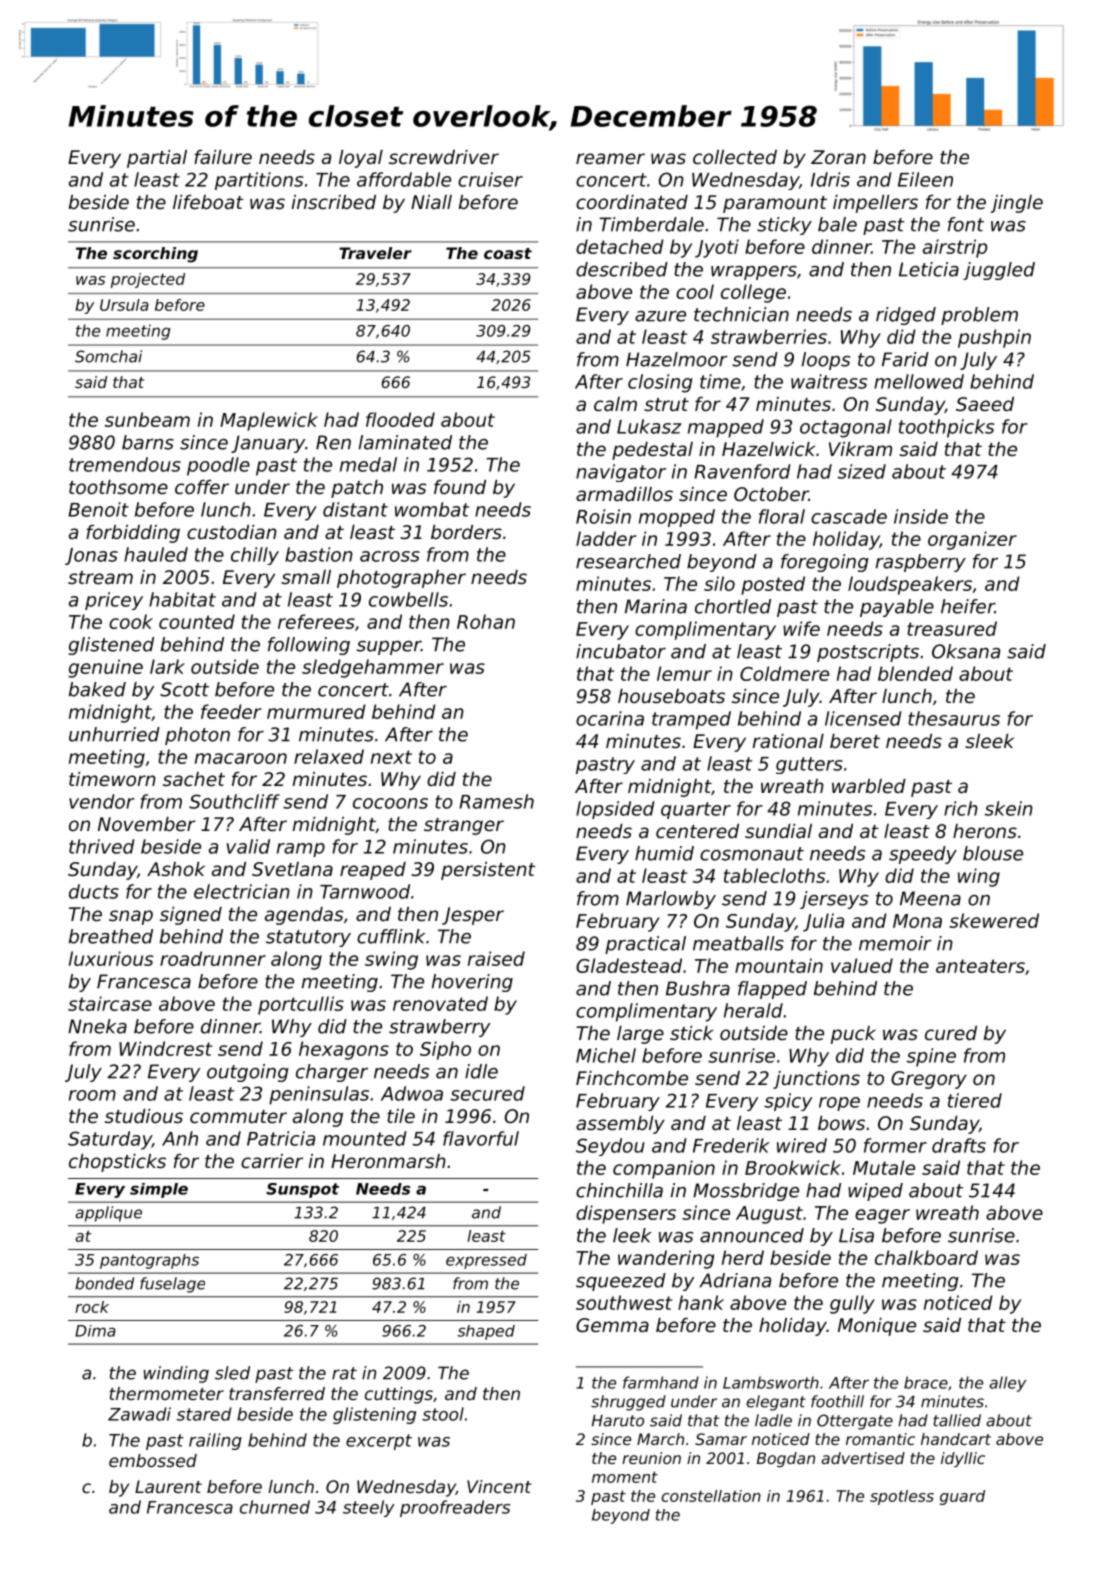  What do you see at coordinates (632, 1078) in the screenshot?
I see `Finchcombe` at bounding box center [632, 1078].
